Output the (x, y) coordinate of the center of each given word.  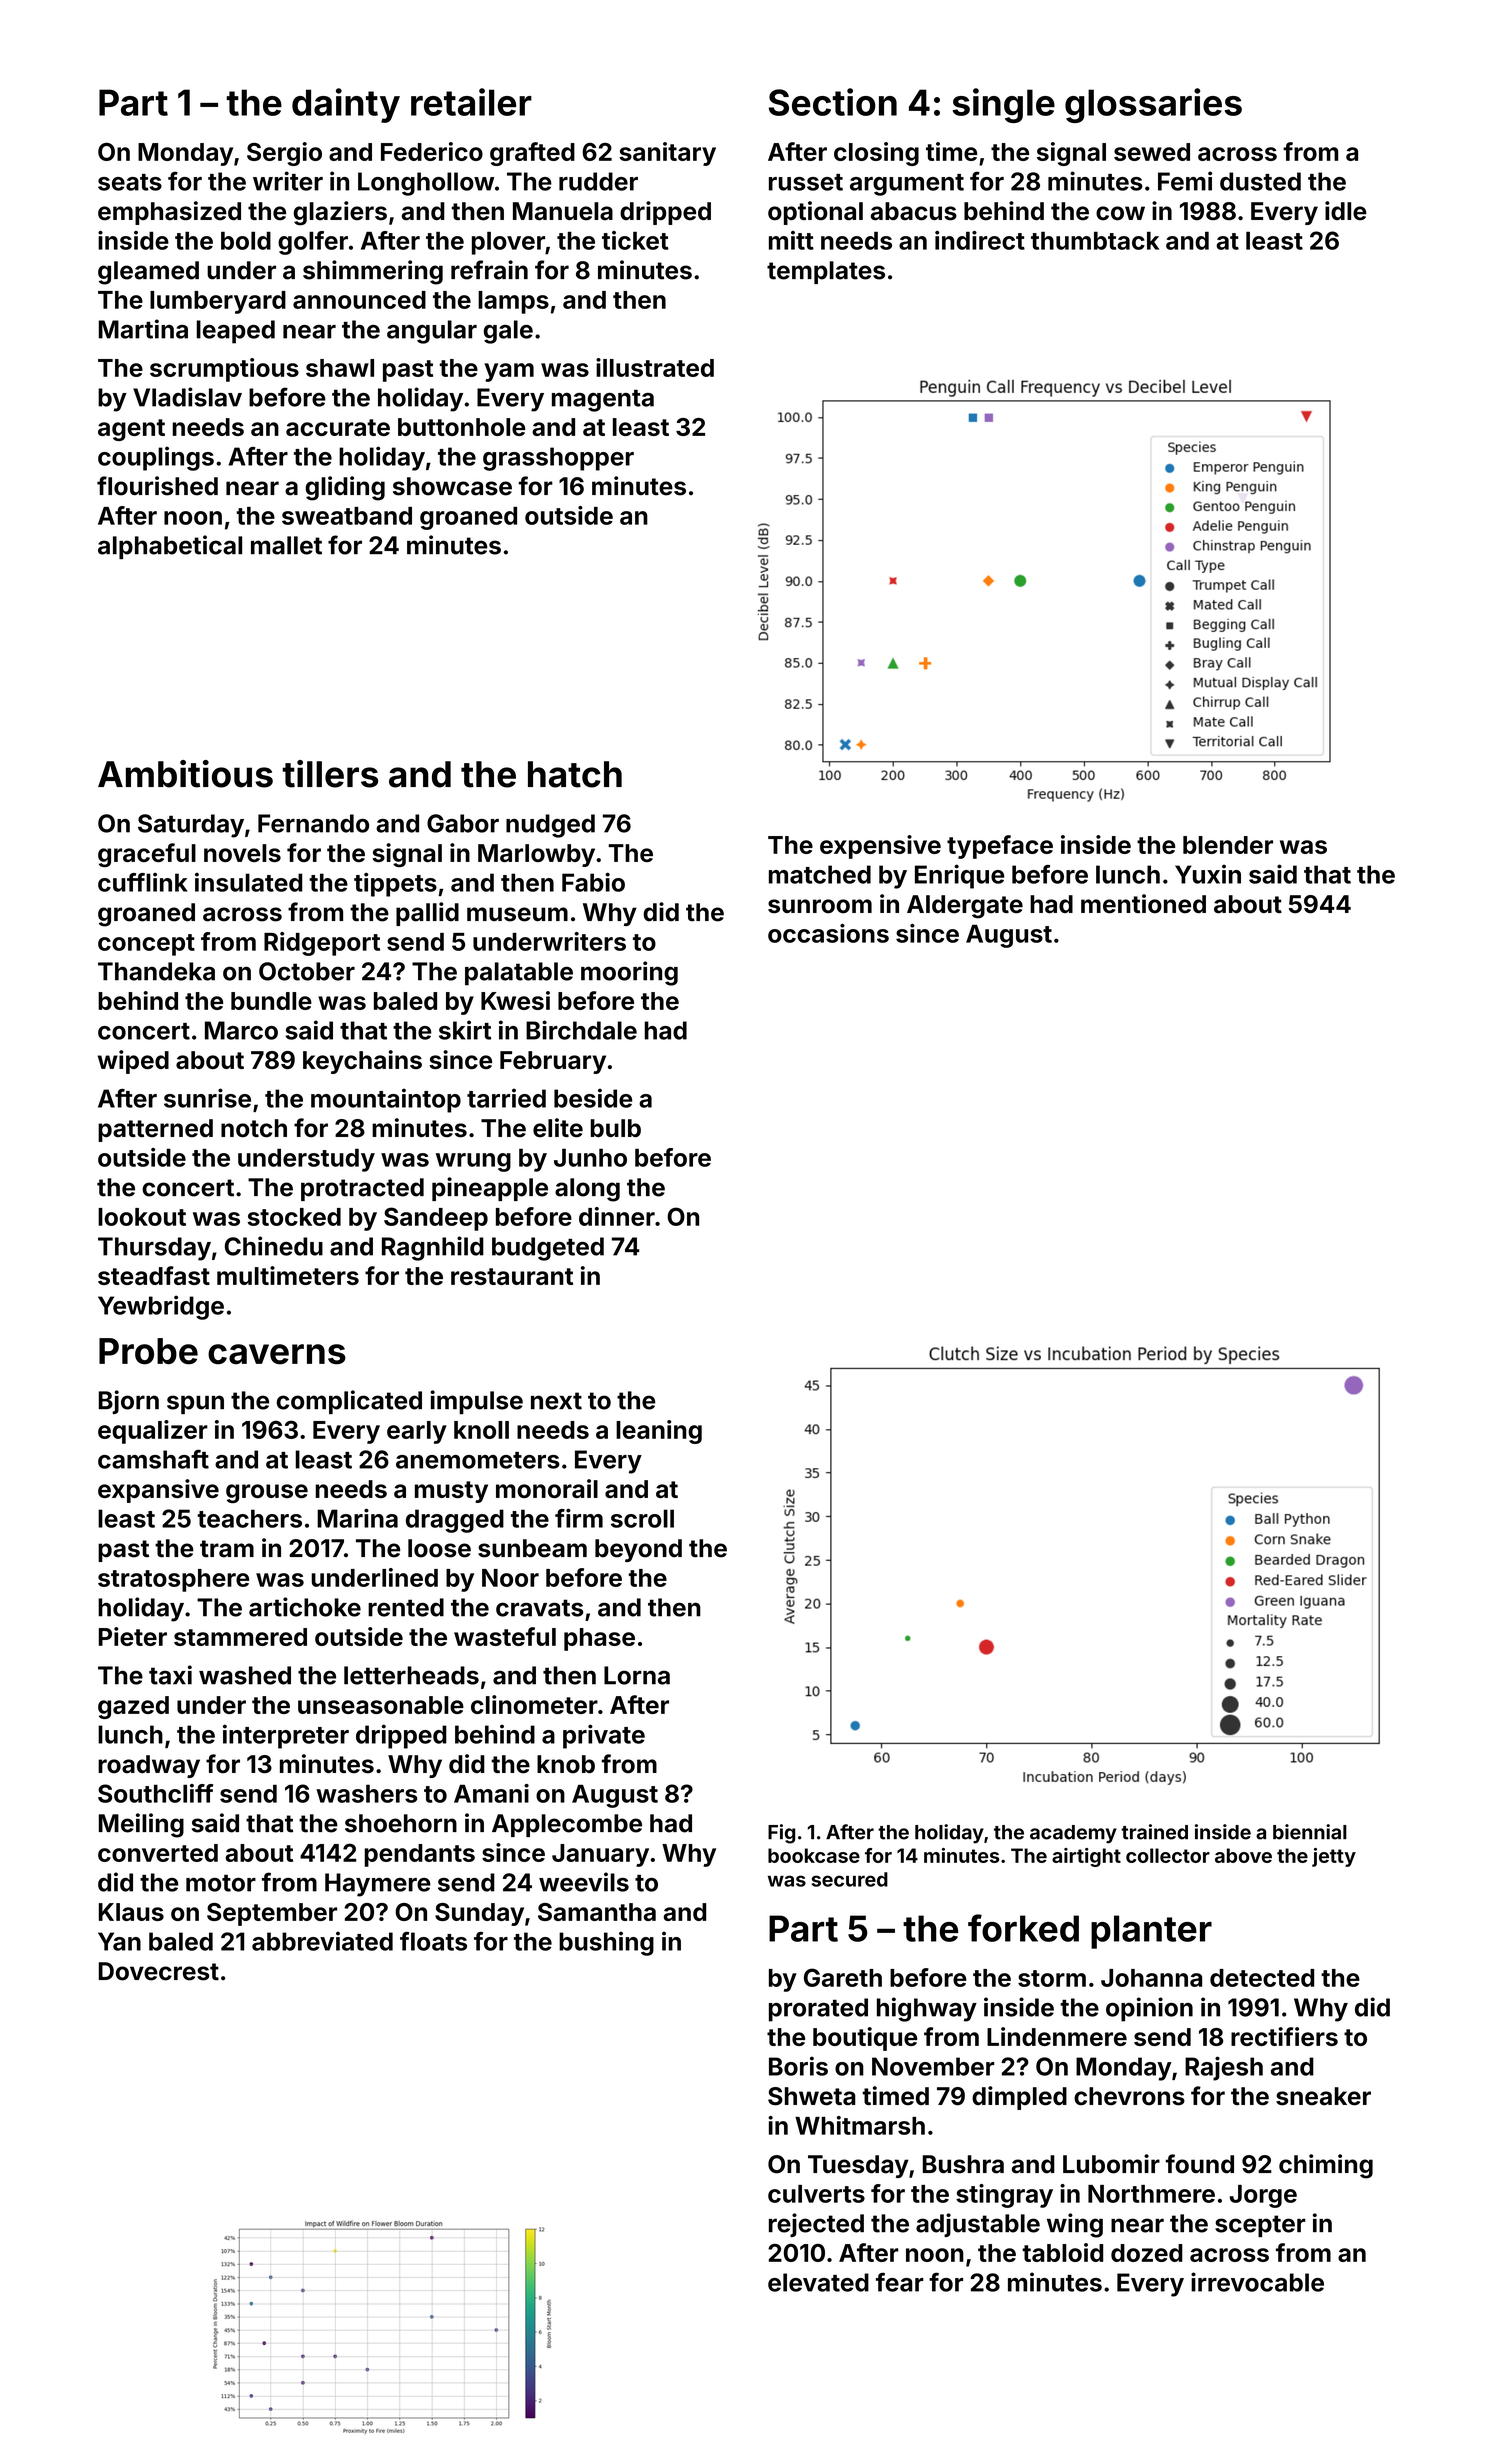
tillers (330, 774)
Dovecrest (159, 1971)
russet (806, 182)
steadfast (154, 1275)
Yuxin (1208, 874)
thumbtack (1095, 241)
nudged (550, 826)
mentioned (1143, 904)
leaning (659, 1432)
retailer (471, 102)
